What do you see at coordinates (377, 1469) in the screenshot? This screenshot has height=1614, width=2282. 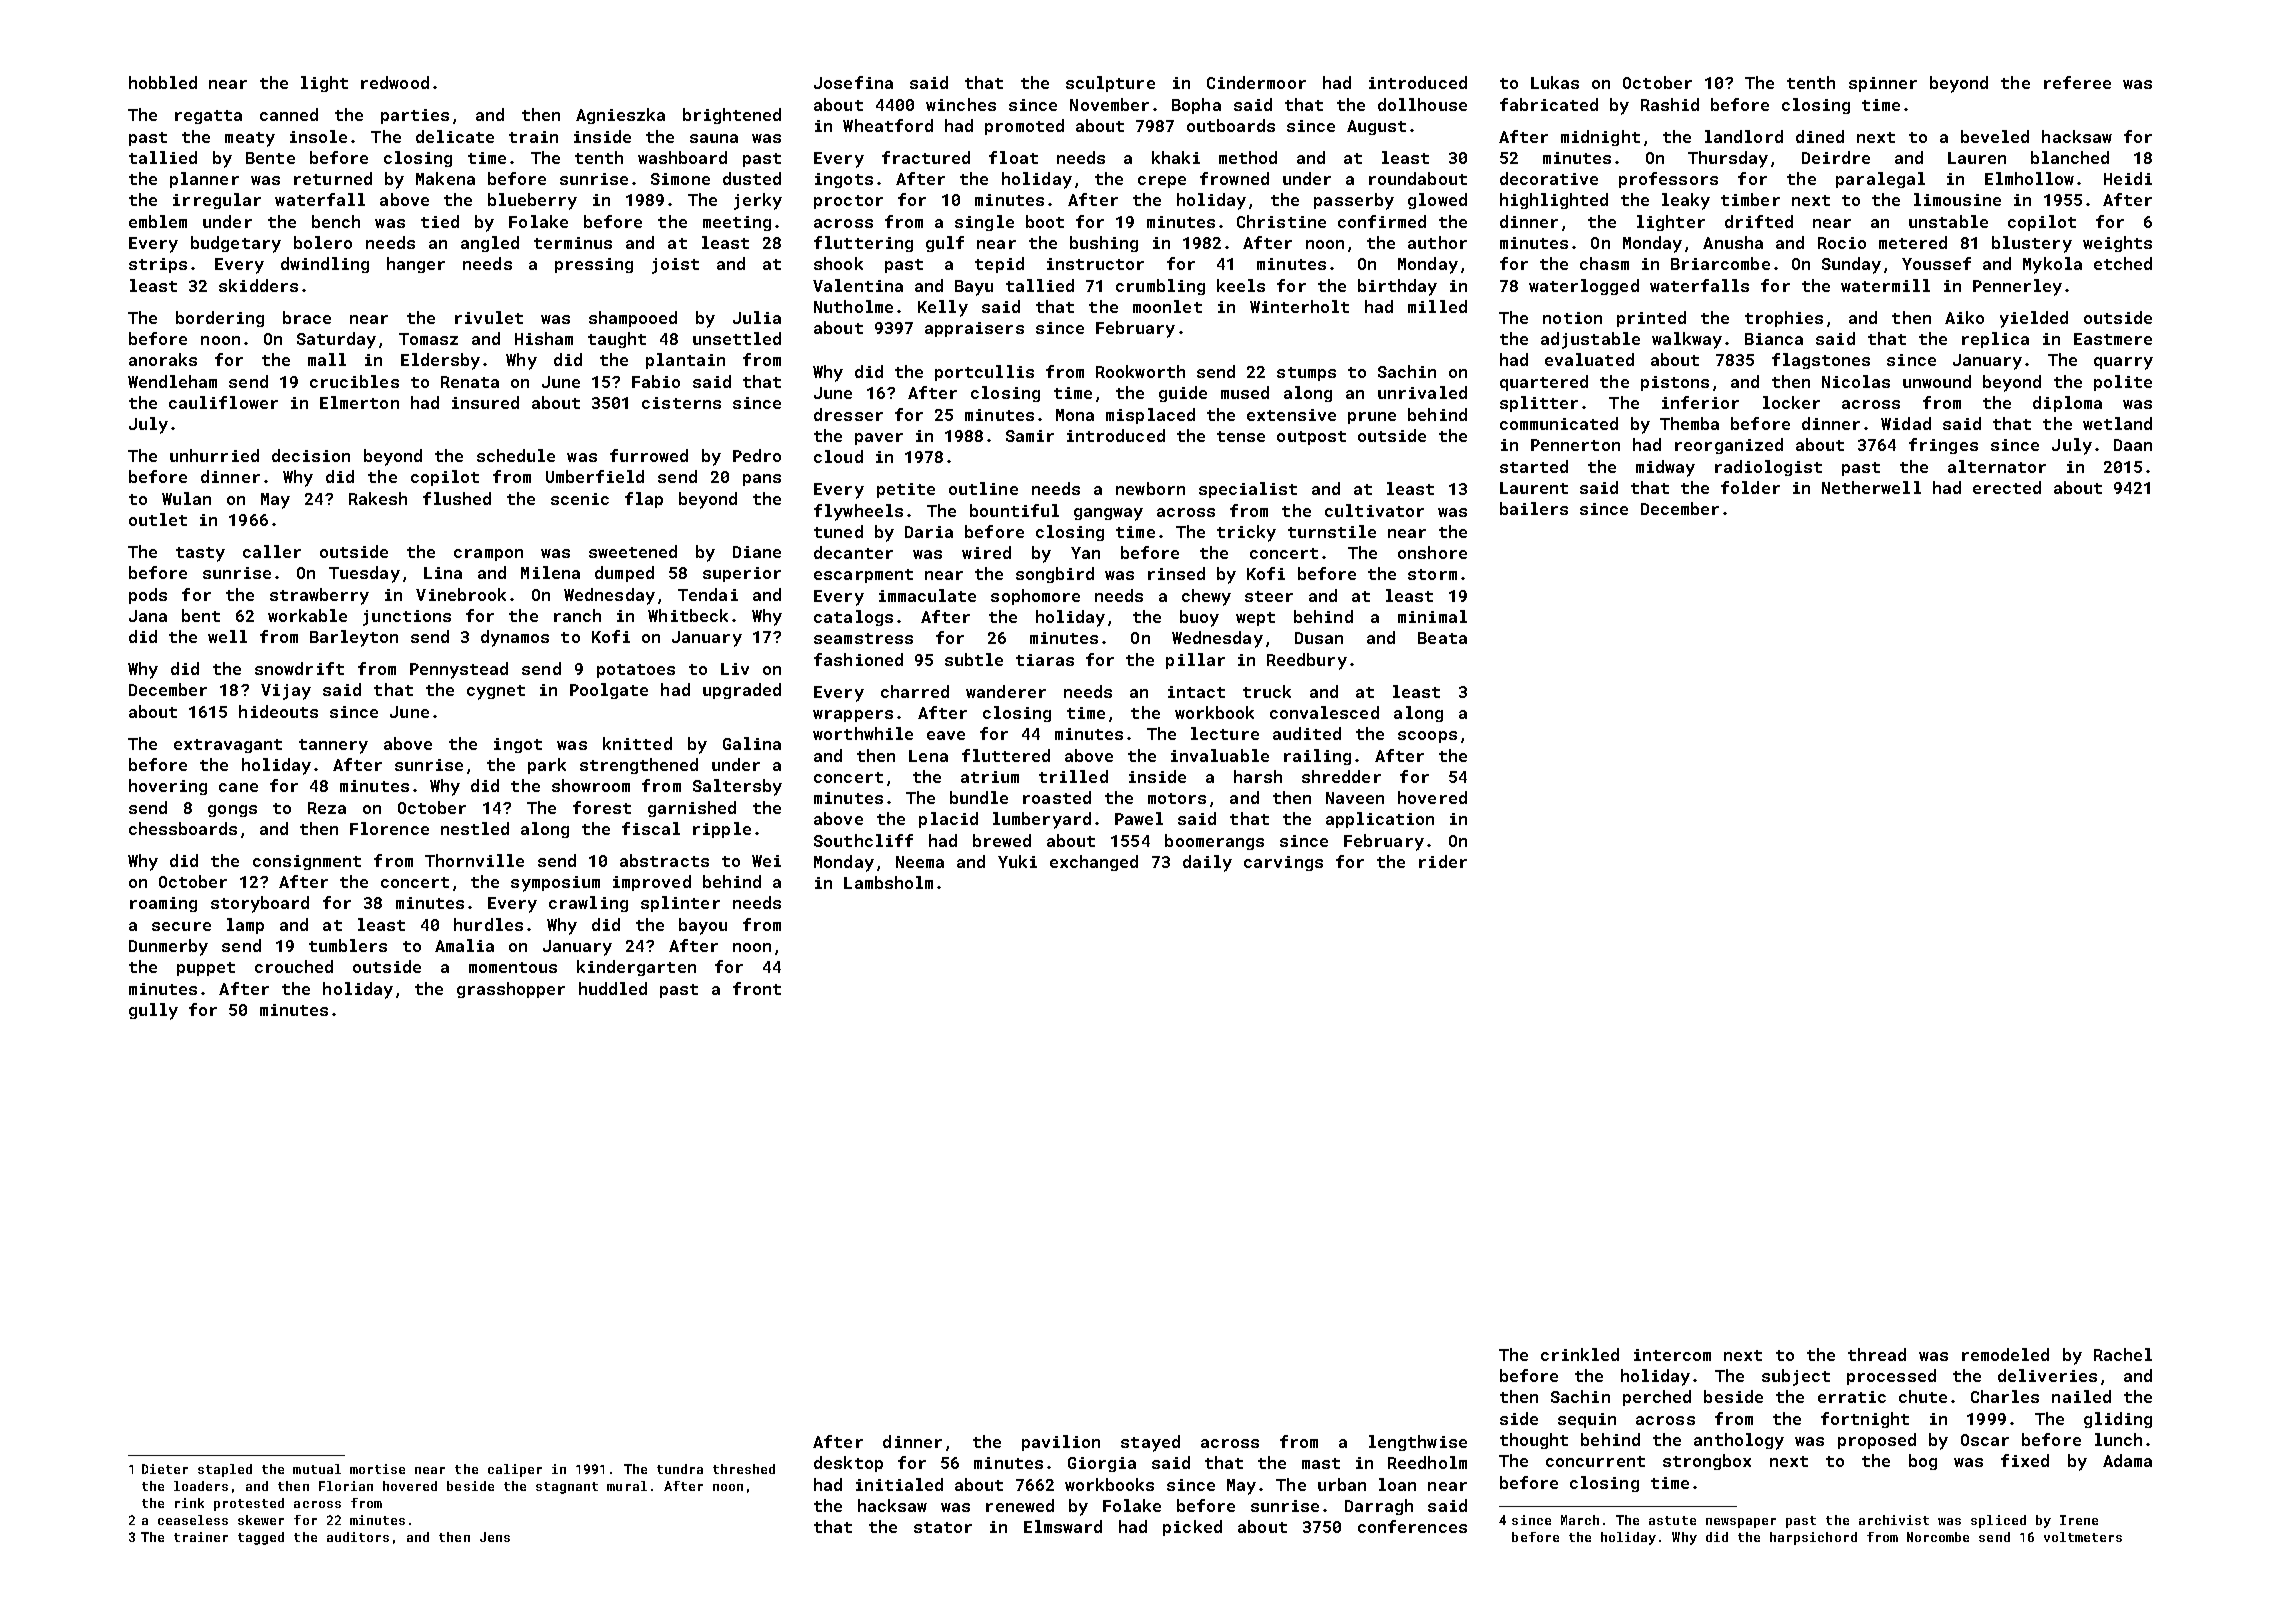 I see `mortise` at bounding box center [377, 1469].
